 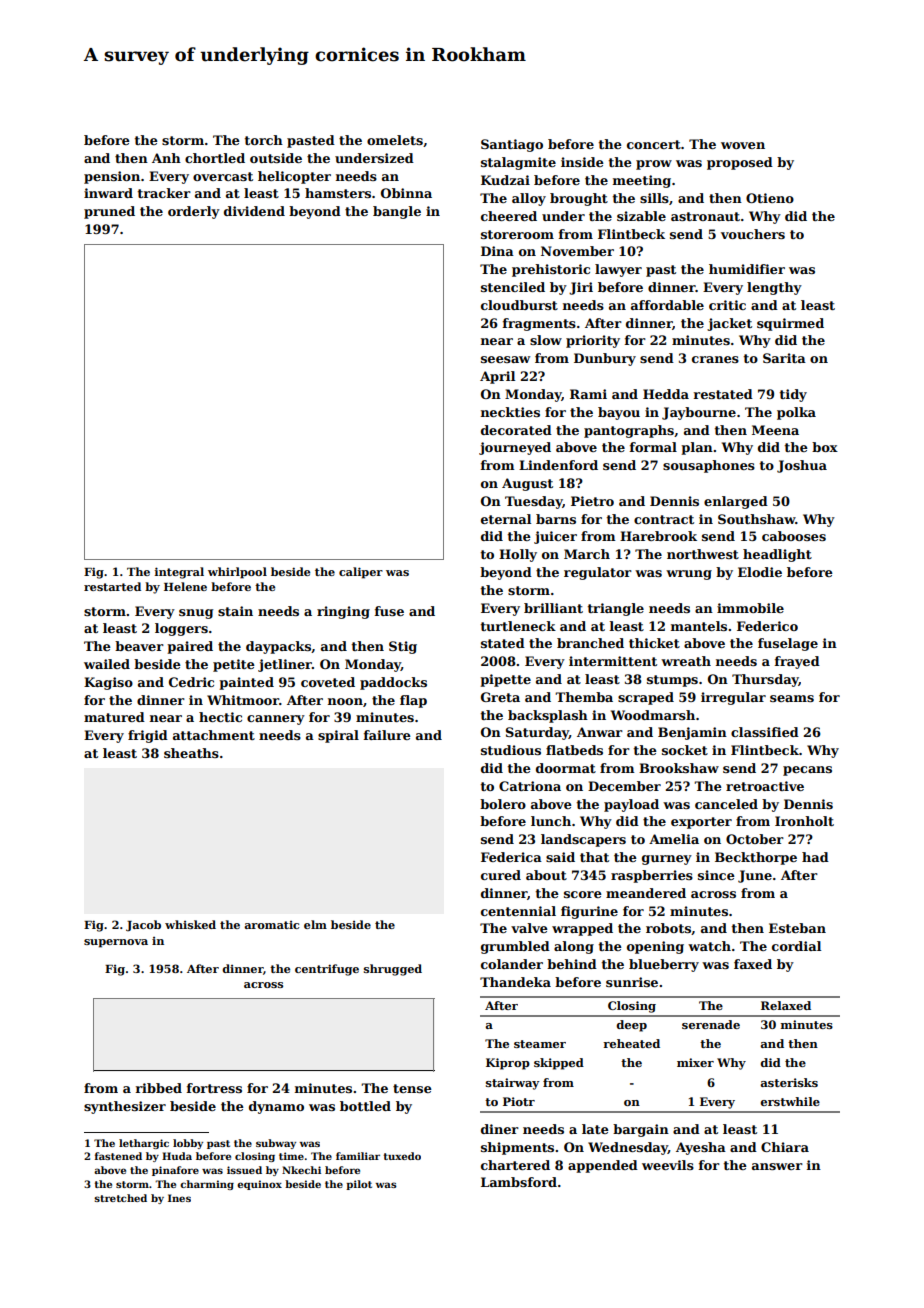 What do you see at coordinates (112, 586) in the document?
I see `restarted` at bounding box center [112, 586].
